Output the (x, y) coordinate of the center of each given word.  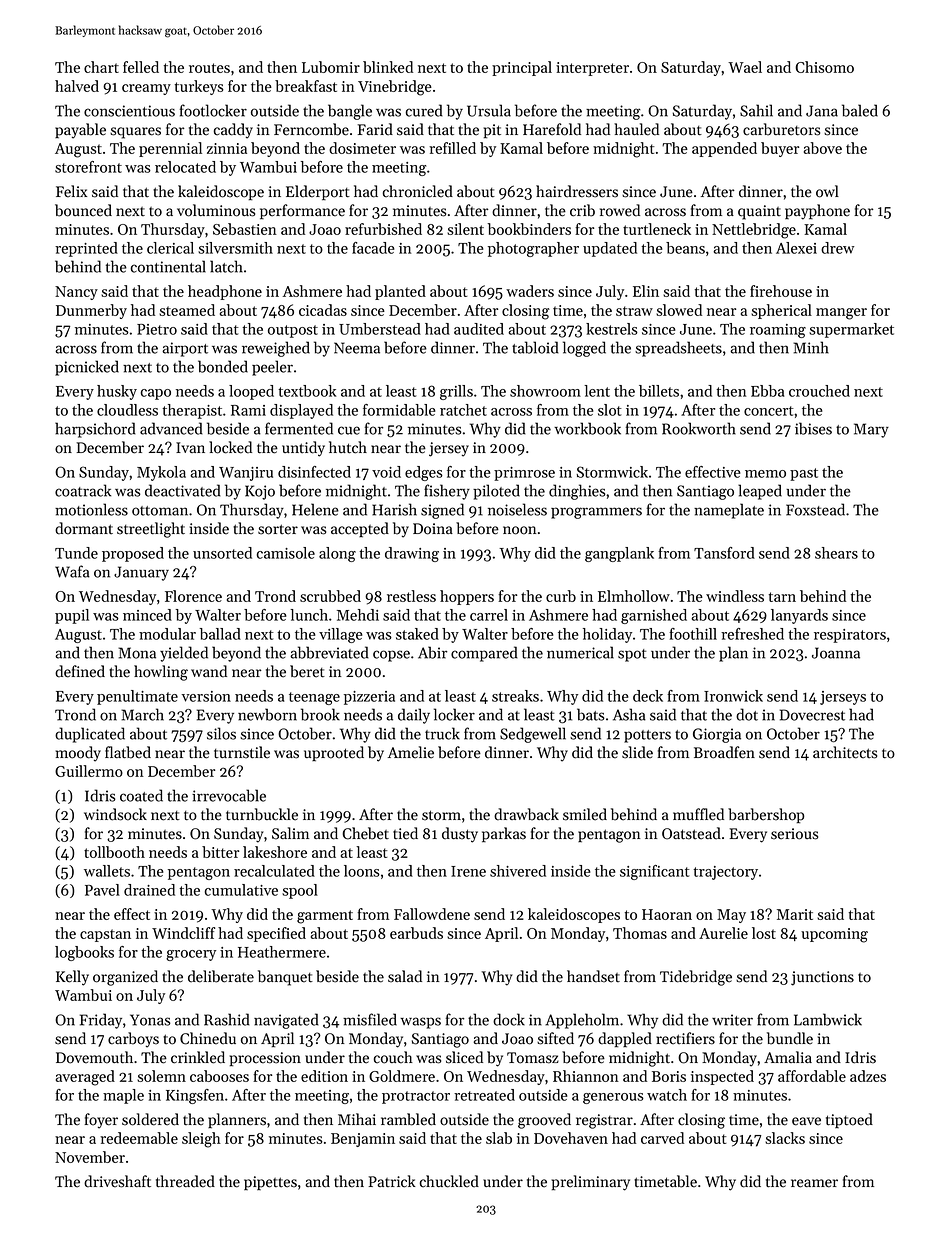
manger (841, 314)
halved (77, 86)
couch (393, 1057)
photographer (533, 249)
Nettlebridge (754, 231)
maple (123, 1096)
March (142, 714)
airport (185, 349)
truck (442, 733)
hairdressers (577, 191)
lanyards (799, 616)
